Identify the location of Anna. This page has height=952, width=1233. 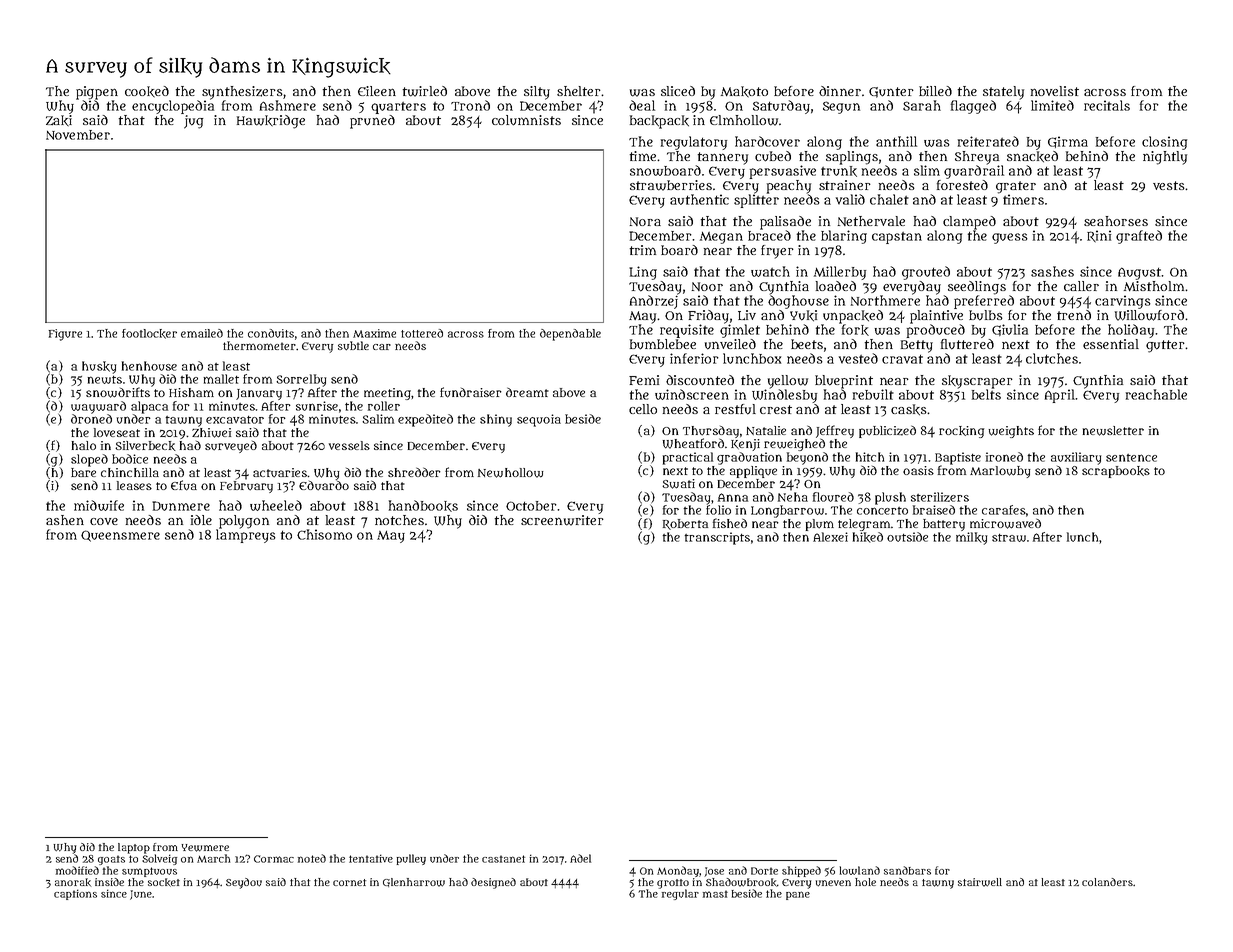
(733, 497).
